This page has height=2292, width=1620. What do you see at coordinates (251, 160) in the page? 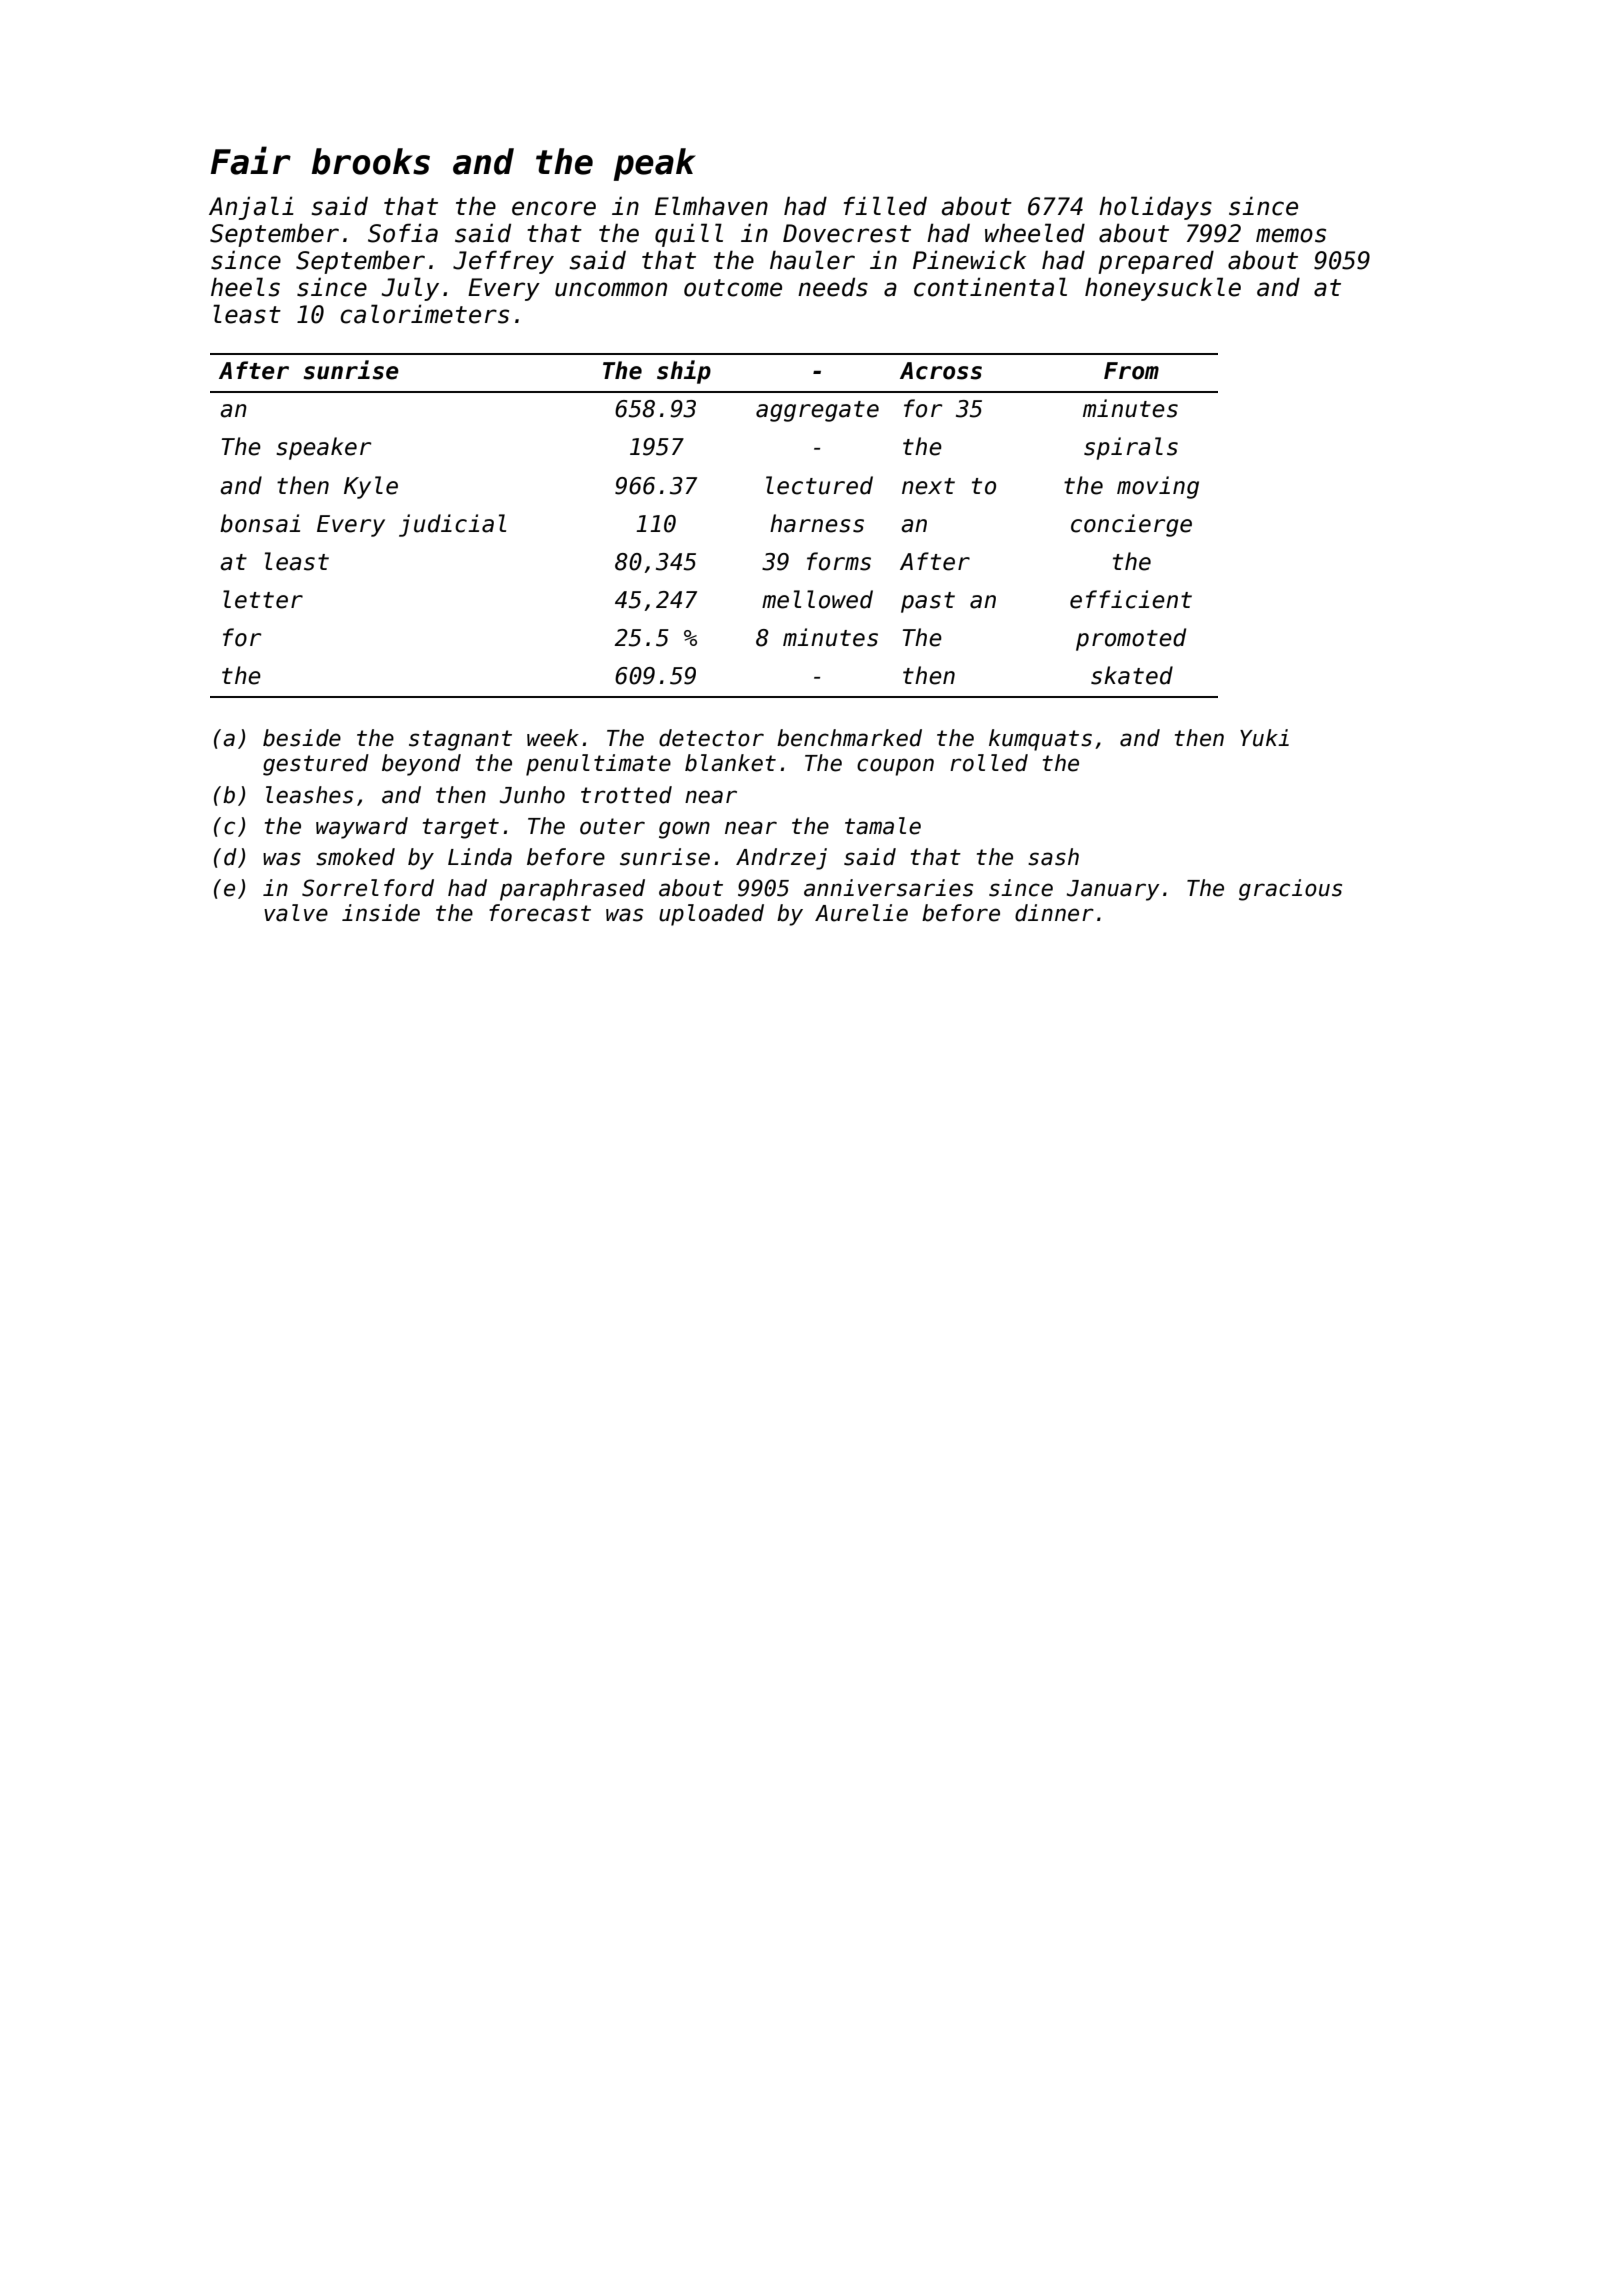
I see `Fair` at bounding box center [251, 160].
